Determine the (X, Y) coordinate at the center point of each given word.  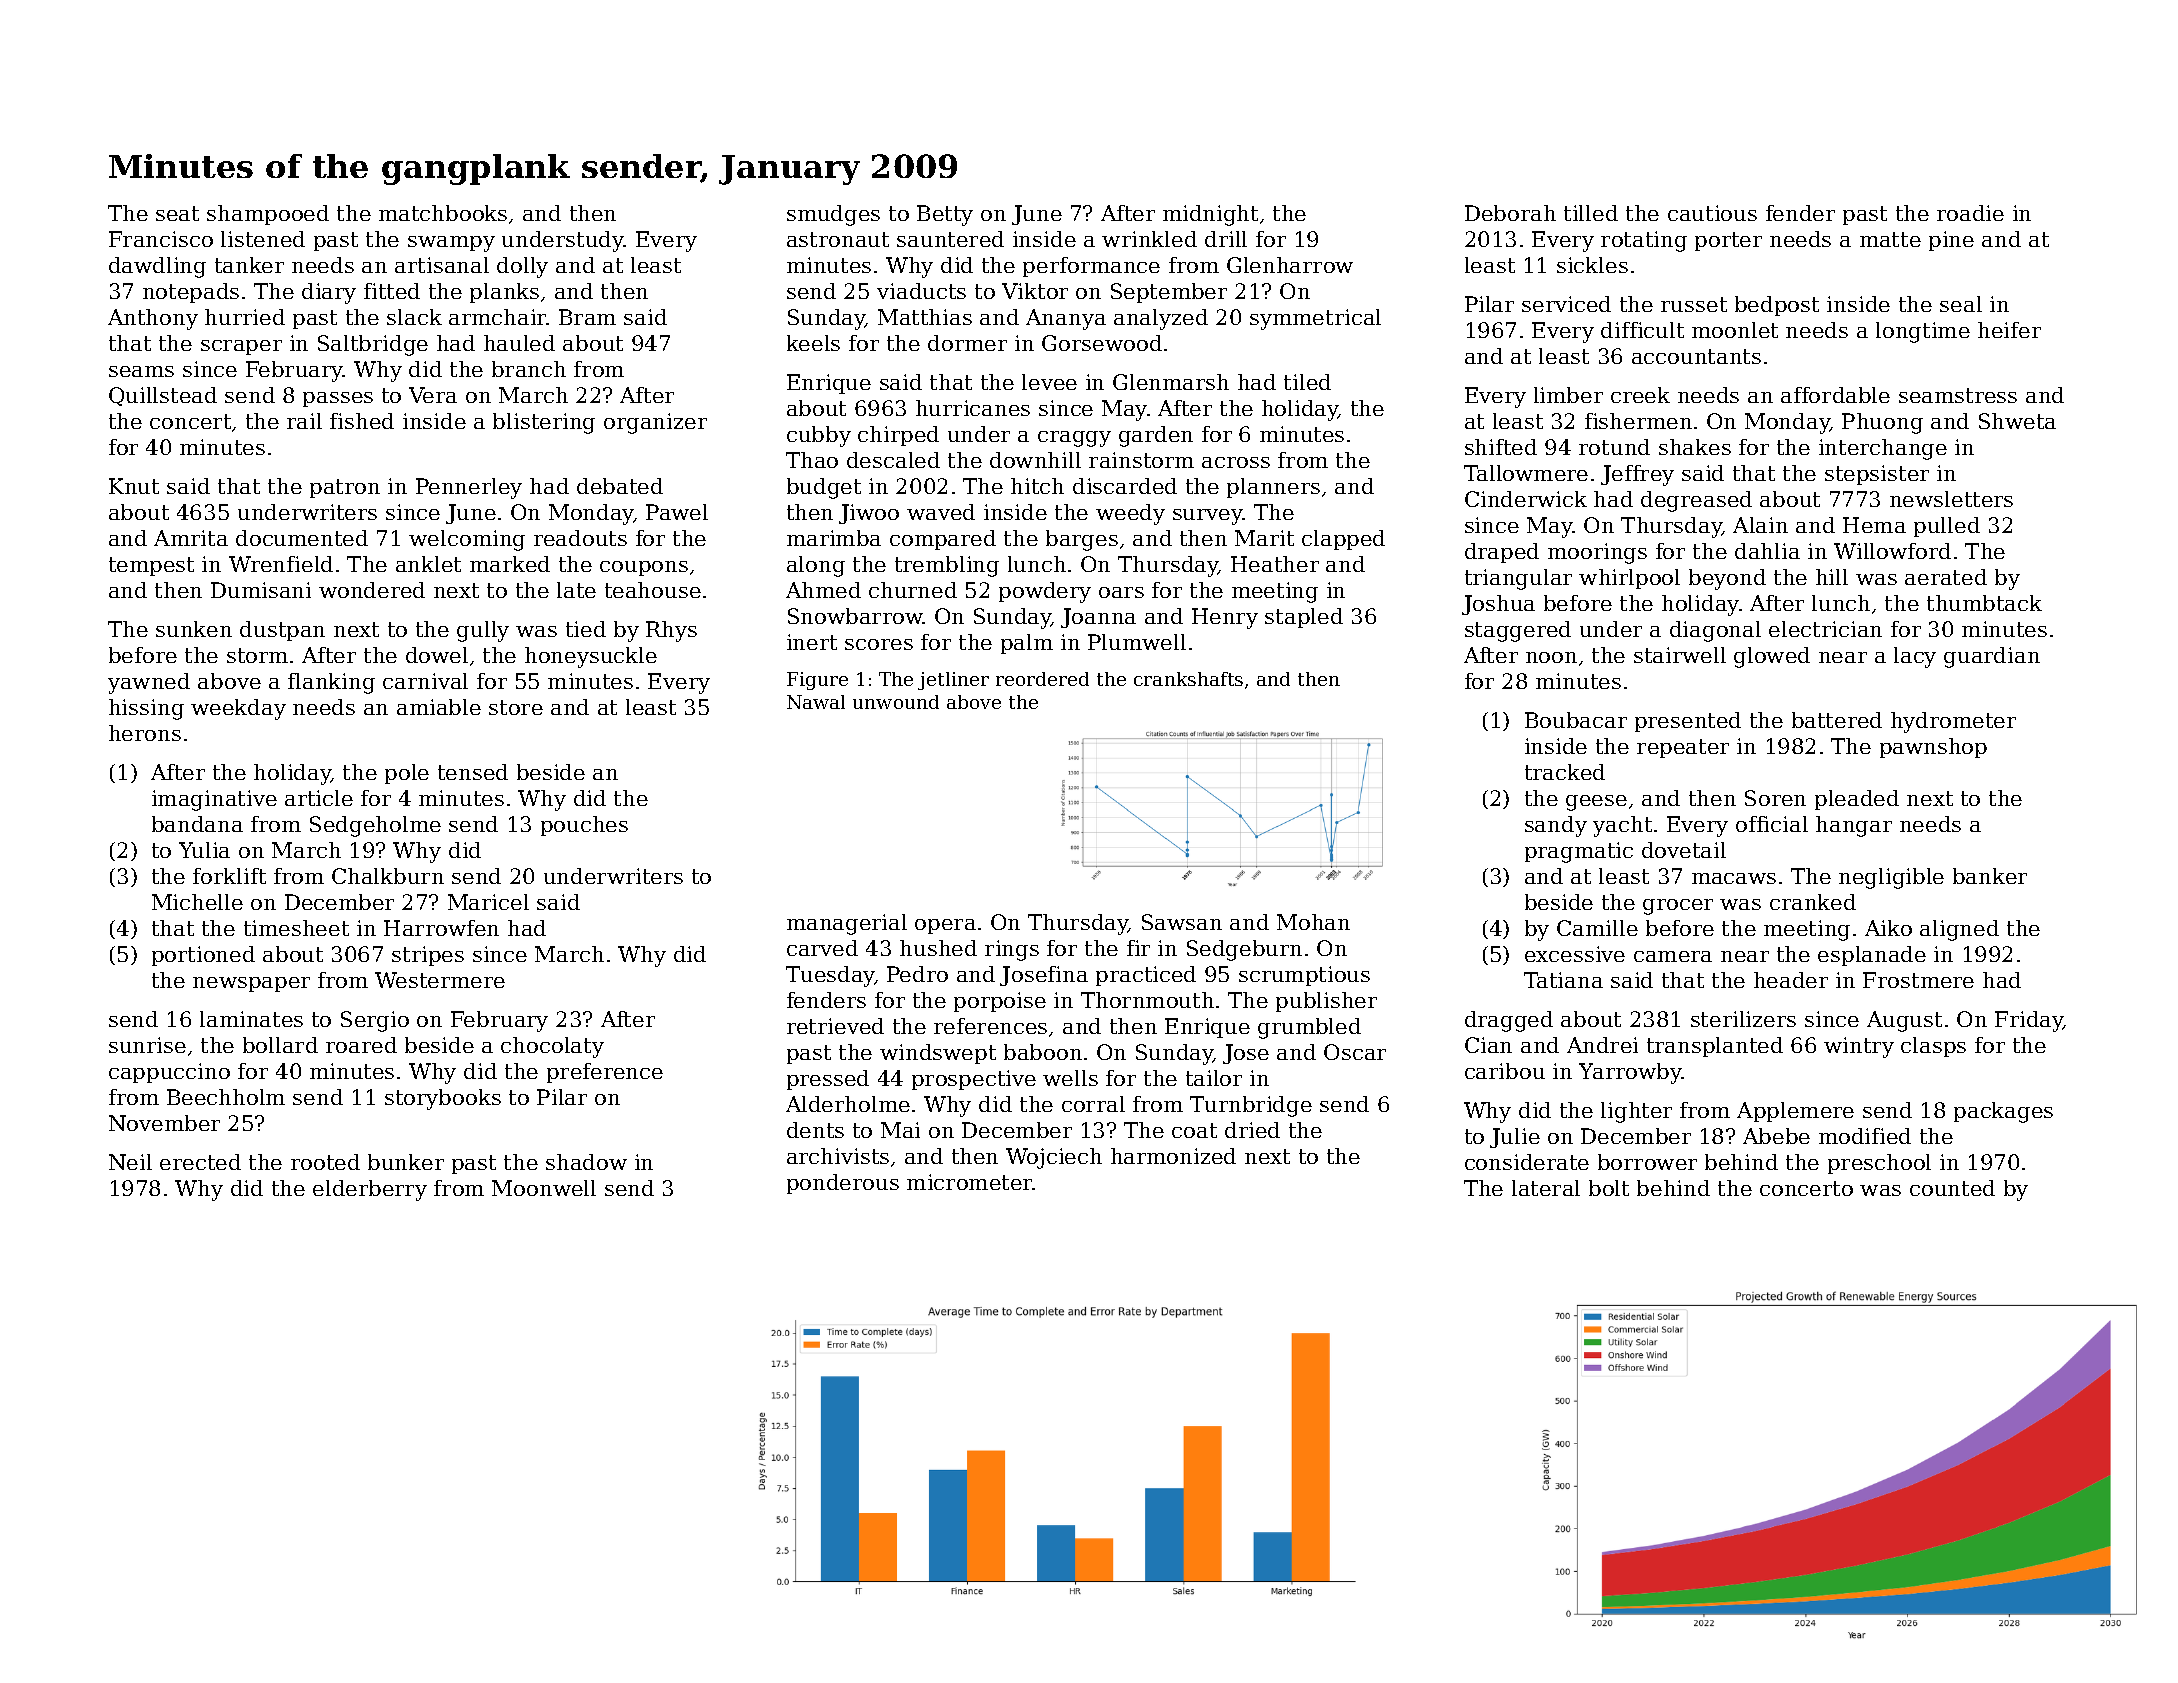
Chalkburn (388, 876)
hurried (245, 317)
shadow (586, 1162)
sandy (1556, 826)
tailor (1214, 1078)
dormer (967, 343)
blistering (544, 423)
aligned (1959, 930)
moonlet (1735, 330)
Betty (945, 215)
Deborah (1510, 213)
